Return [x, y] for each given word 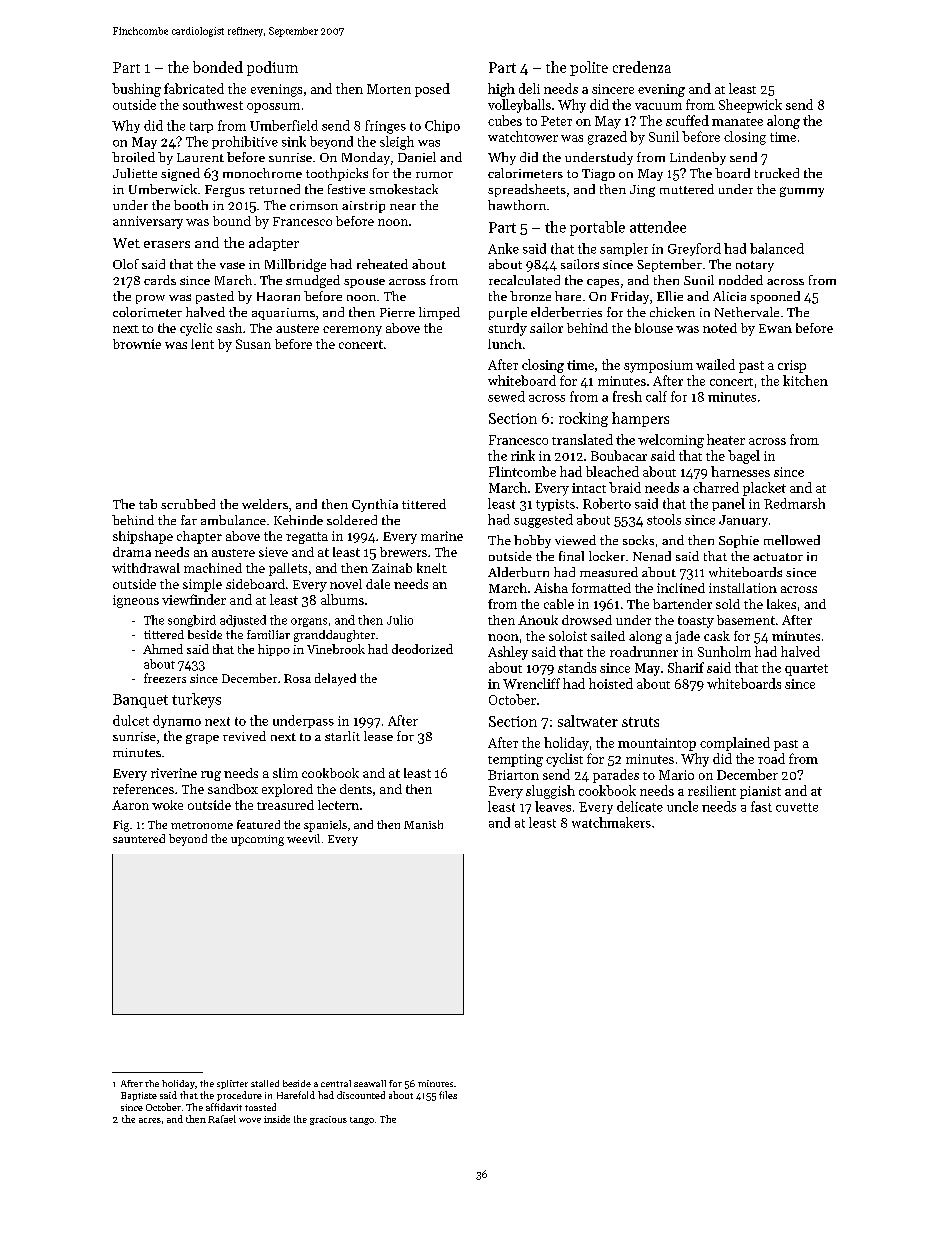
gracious [328, 1120]
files [448, 1095]
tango [362, 1121]
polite [589, 68]
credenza [642, 67]
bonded [218, 67]
